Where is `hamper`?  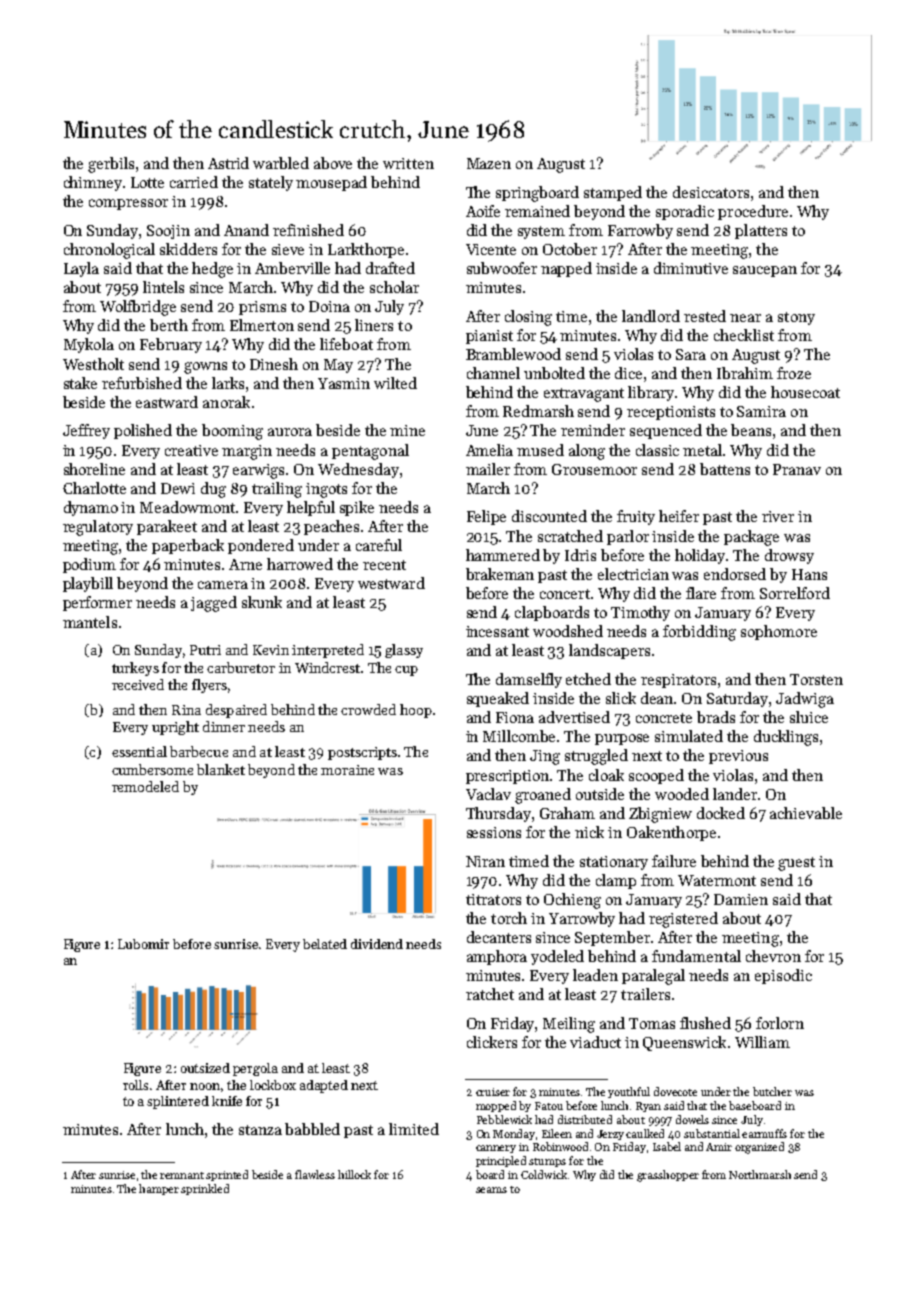
hamper is located at coordinates (159, 1189).
